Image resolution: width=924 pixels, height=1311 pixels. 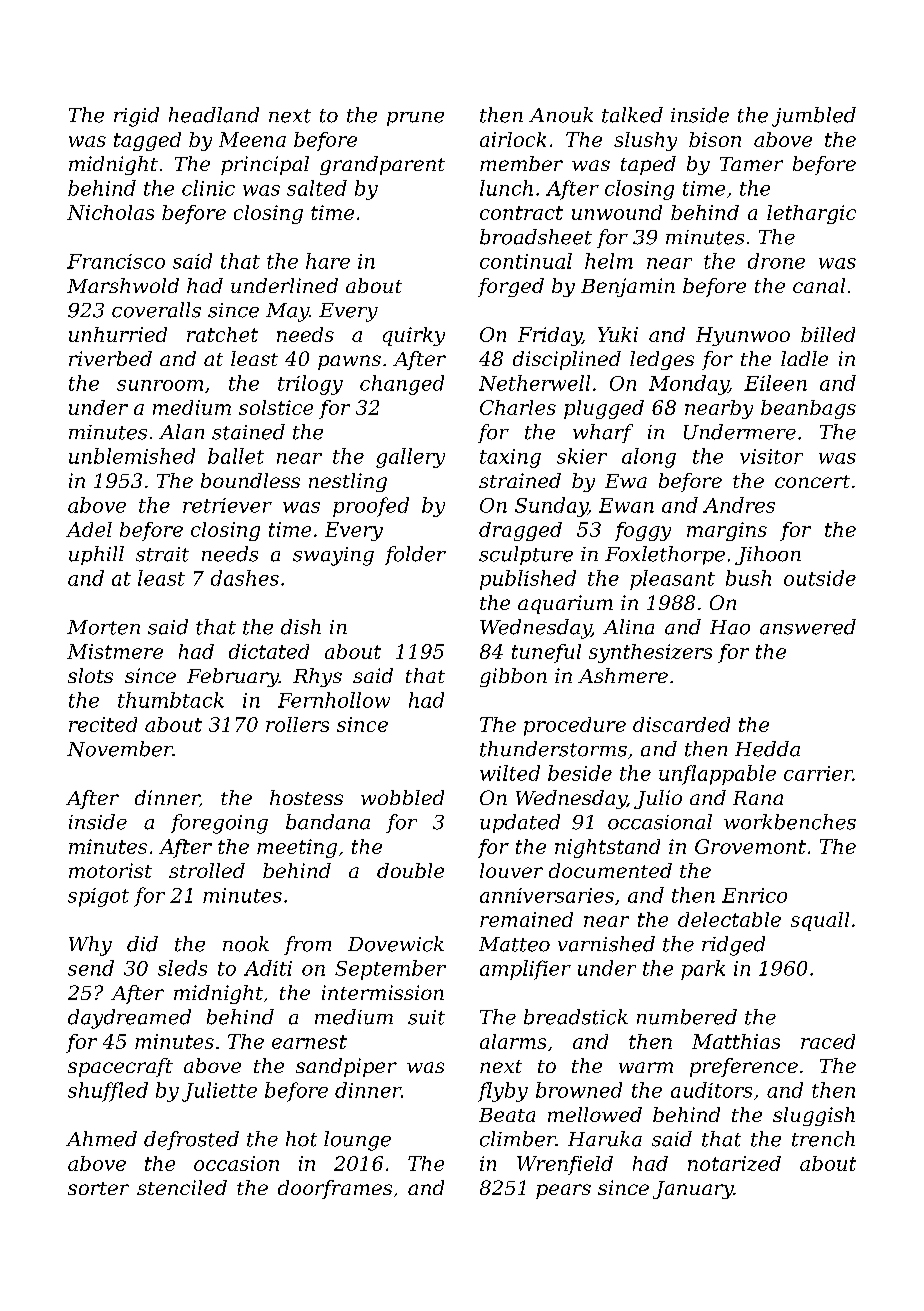 I want to click on stenciled, so click(x=182, y=1187).
